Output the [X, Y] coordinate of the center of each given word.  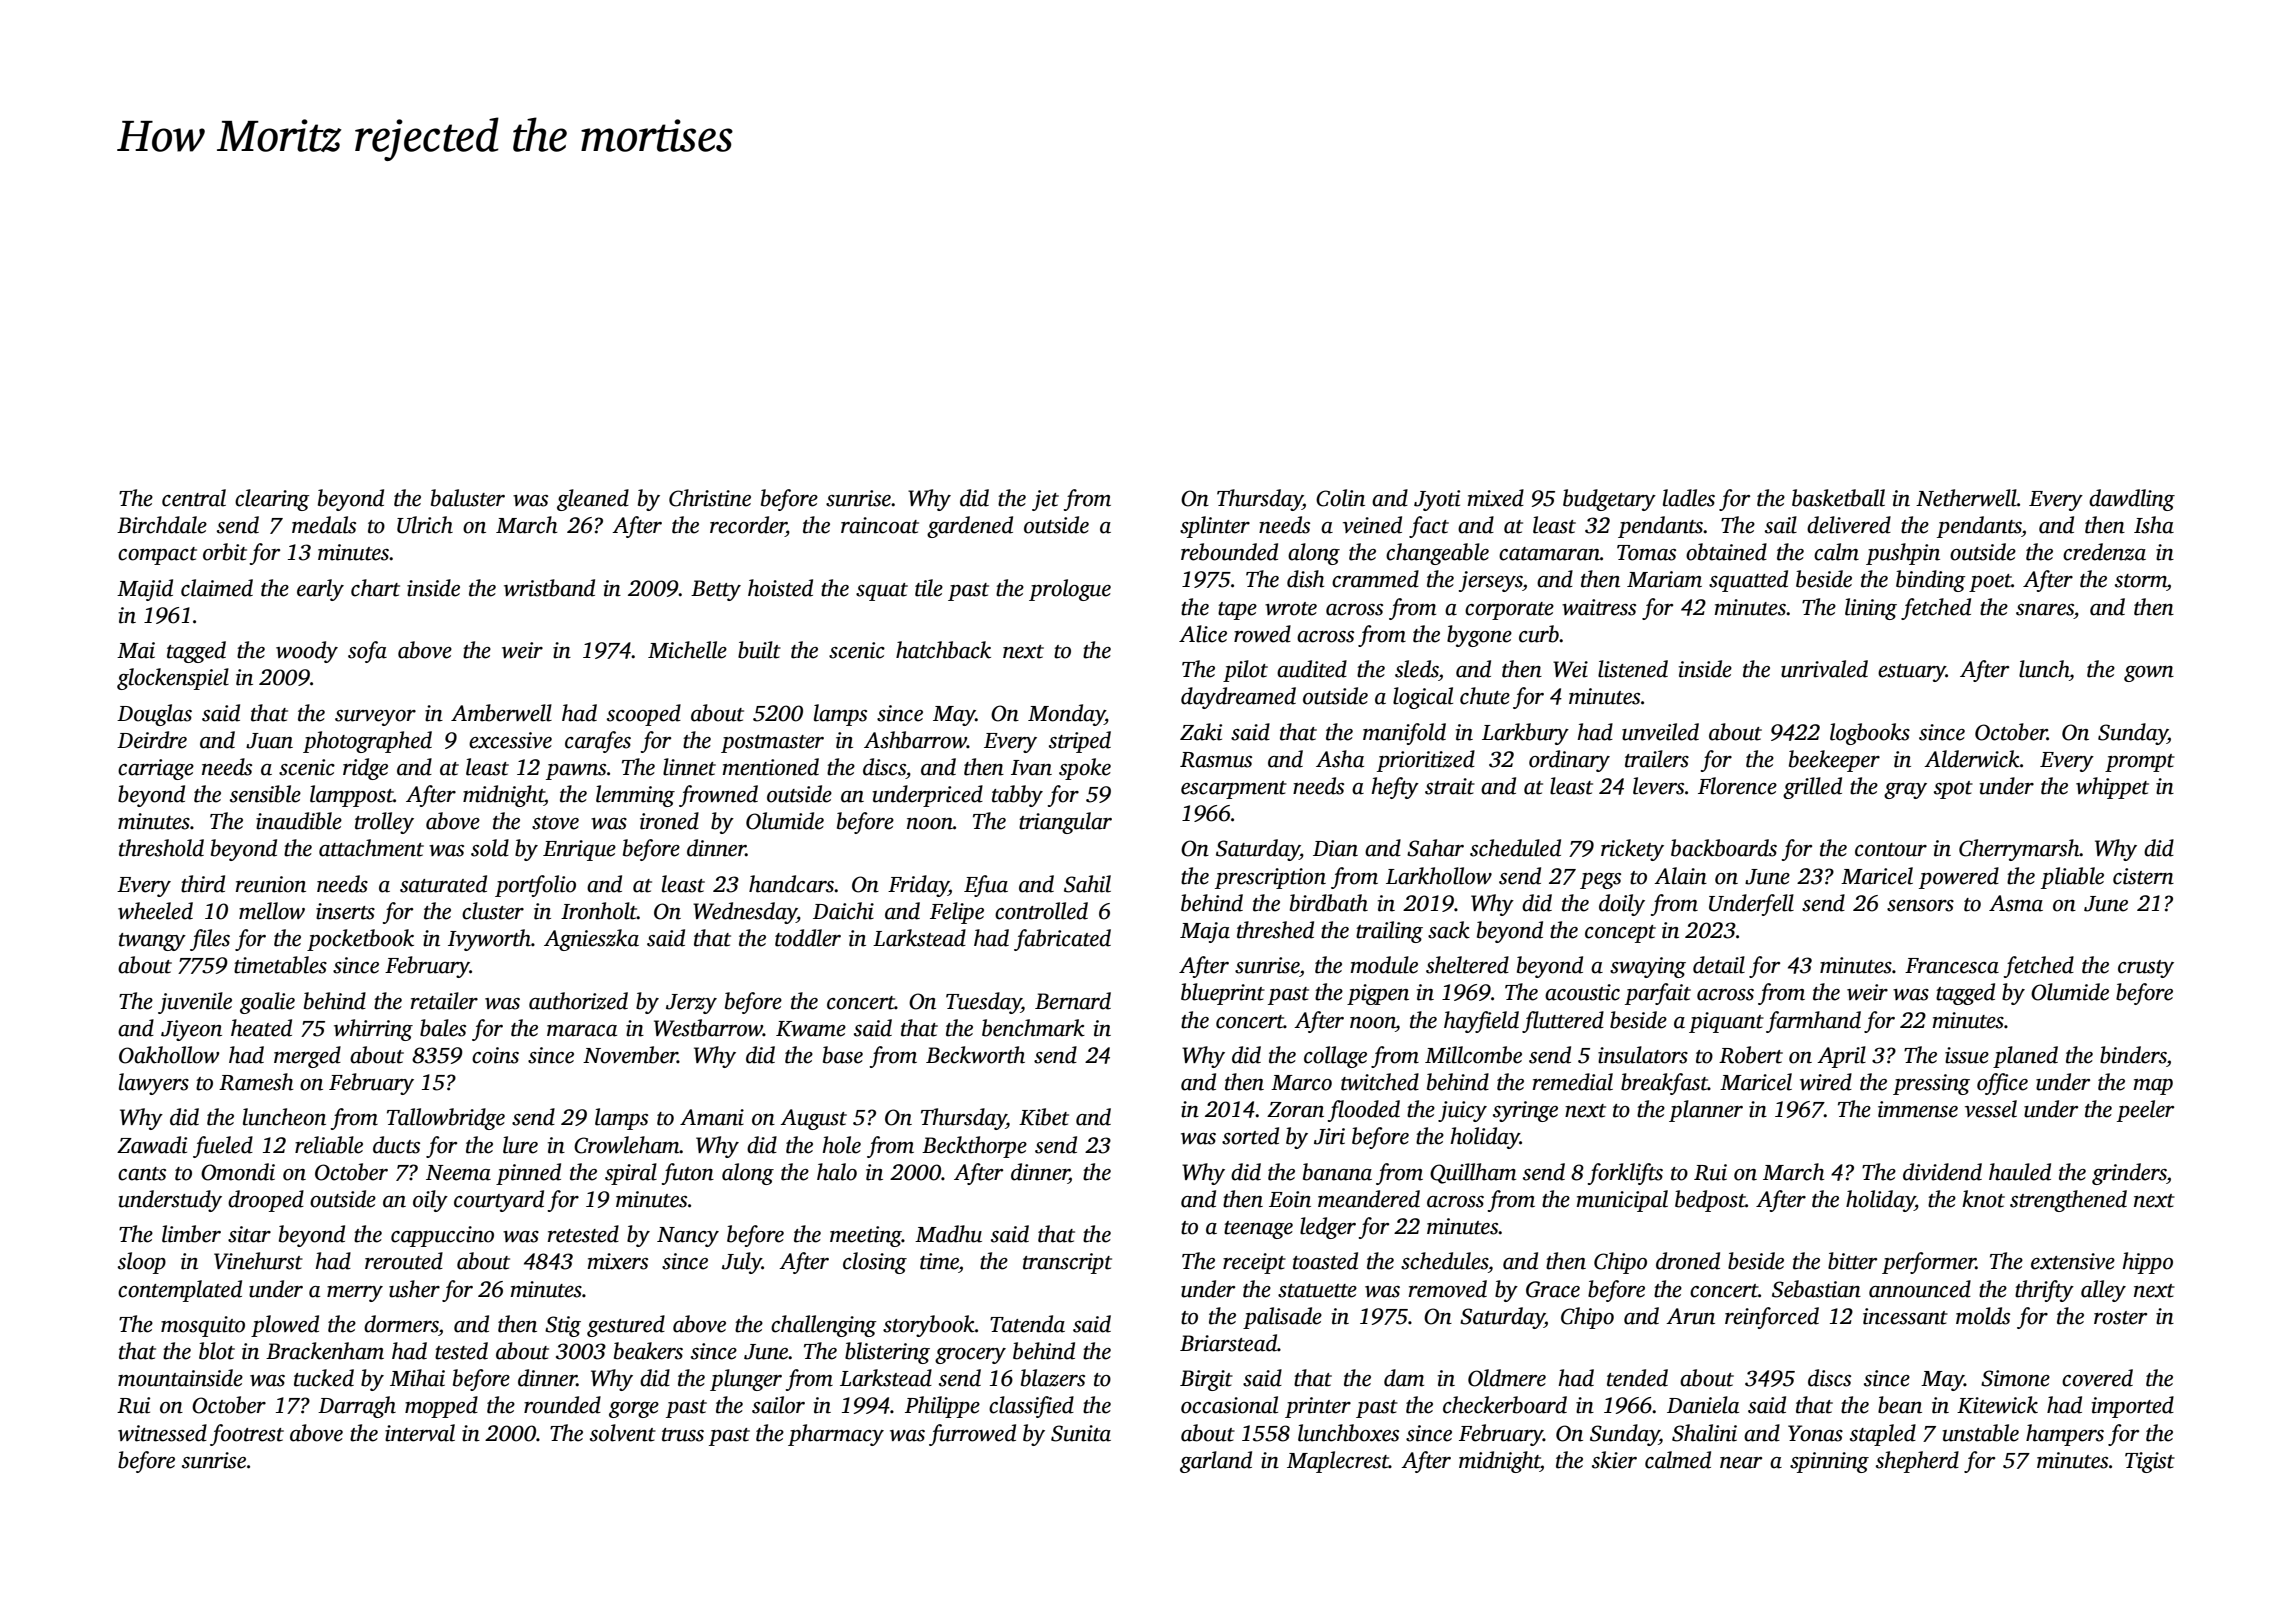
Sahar [1435, 848]
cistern [2143, 876]
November [630, 1055]
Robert [1751, 1055]
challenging [823, 1326]
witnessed [162, 1433]
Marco [1301, 1083]
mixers [617, 1261]
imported [2133, 1407]
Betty [716, 590]
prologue [1070, 590]
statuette [1317, 1291]
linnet [689, 767]
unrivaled [1824, 669]
